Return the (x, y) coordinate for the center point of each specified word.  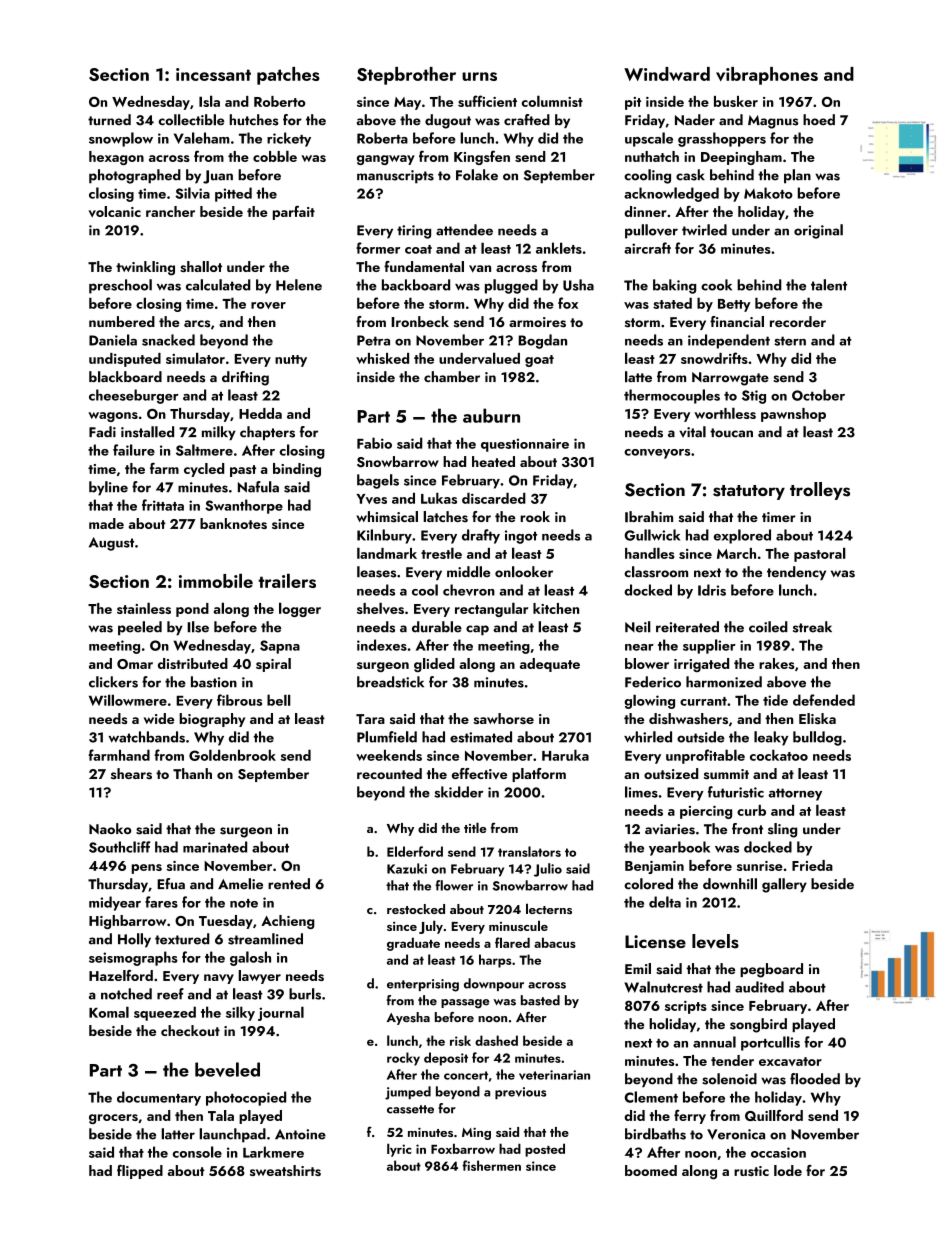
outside (701, 737)
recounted (389, 773)
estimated (481, 737)
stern (790, 341)
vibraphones (767, 76)
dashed (496, 1040)
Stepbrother (406, 76)
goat (539, 361)
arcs (197, 324)
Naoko (110, 828)
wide (159, 718)
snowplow (121, 139)
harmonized (724, 682)
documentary (159, 1098)
